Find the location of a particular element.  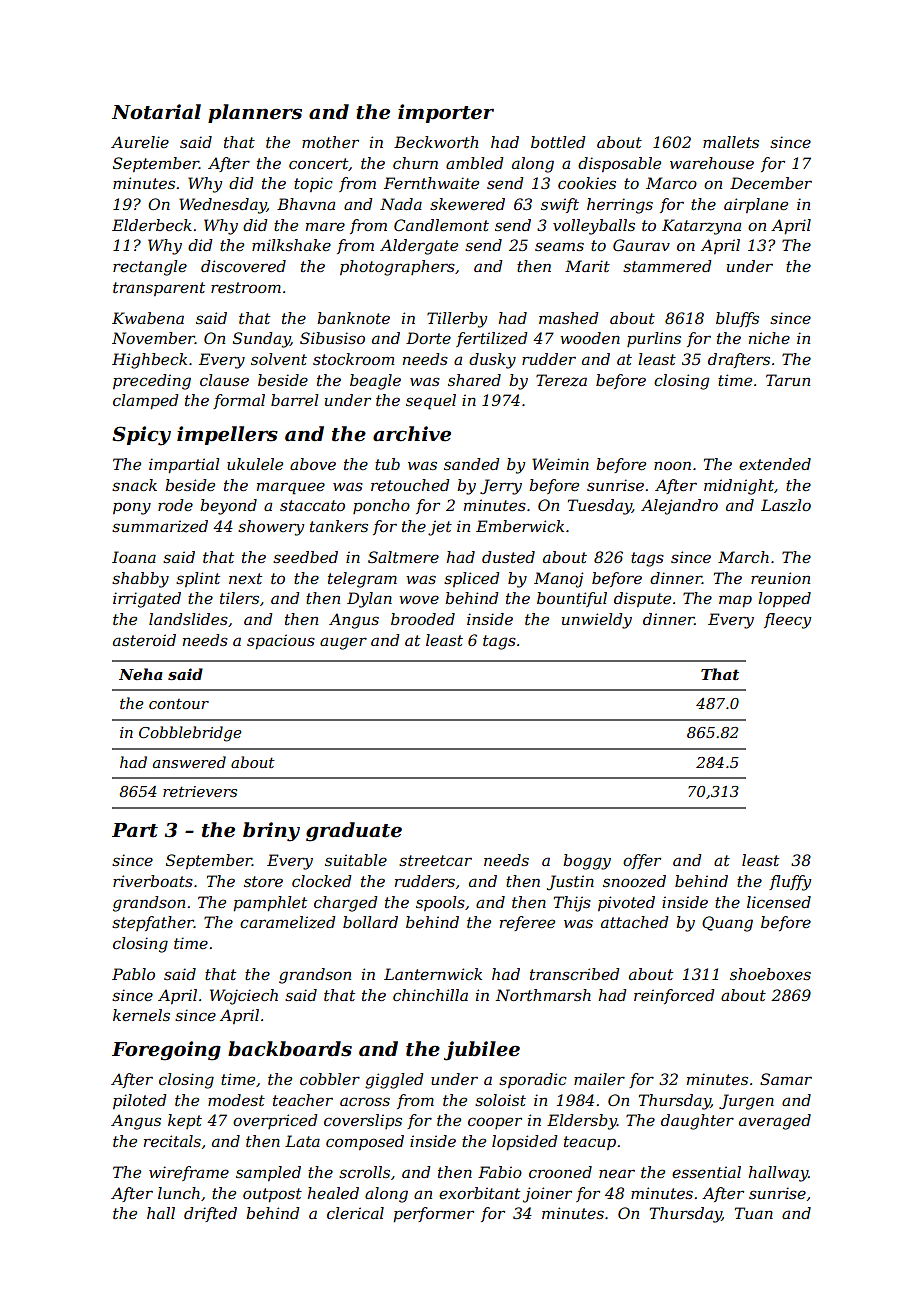

composed is located at coordinates (365, 1142).
